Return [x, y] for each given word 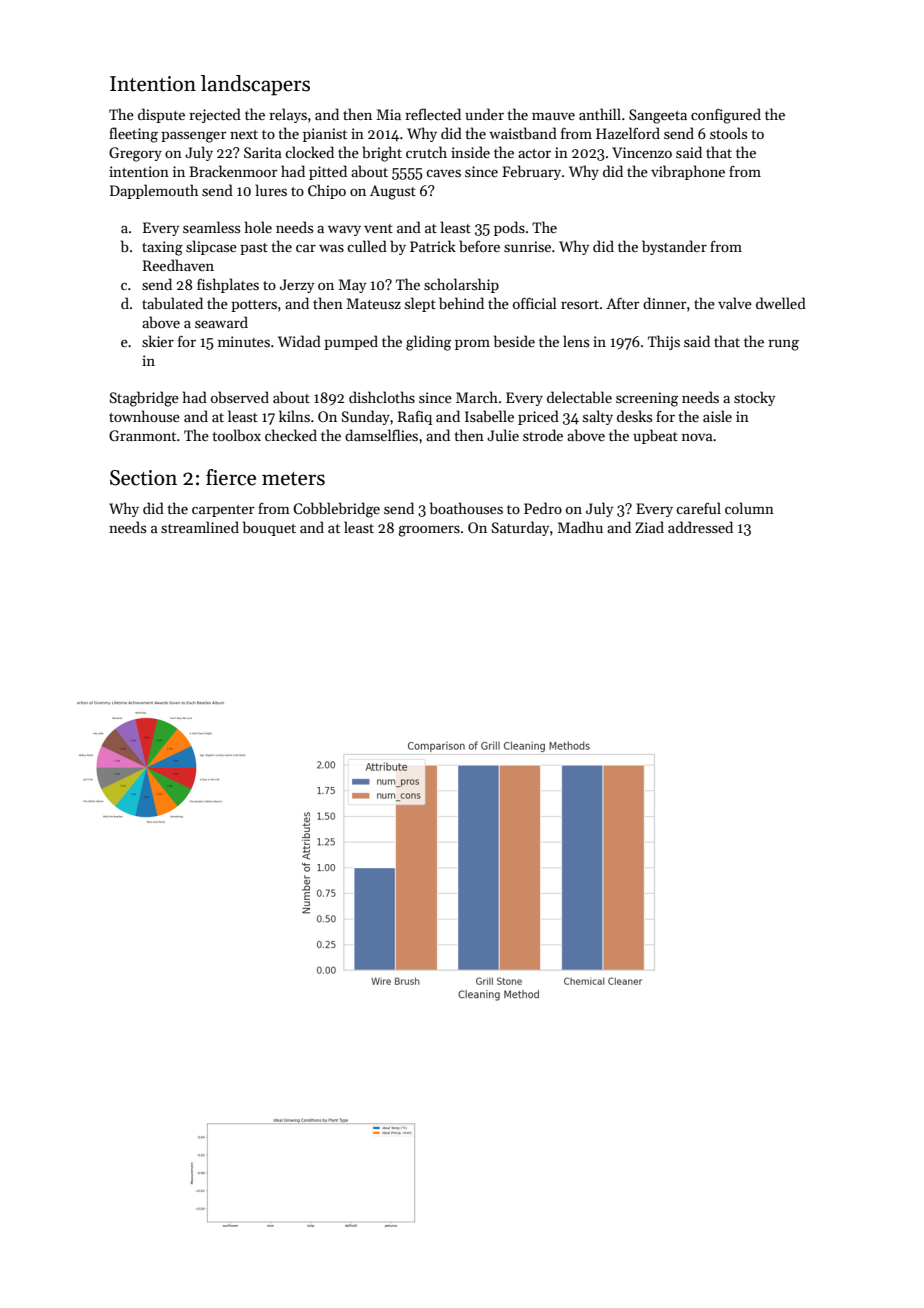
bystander [674, 247]
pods [509, 228]
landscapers [255, 85]
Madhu [580, 527]
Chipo [327, 191]
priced [538, 417]
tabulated [172, 303]
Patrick [433, 246]
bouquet [269, 528]
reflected [433, 114]
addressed [700, 527]
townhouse [144, 416]
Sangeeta [658, 116]
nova [697, 437]
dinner [664, 303]
